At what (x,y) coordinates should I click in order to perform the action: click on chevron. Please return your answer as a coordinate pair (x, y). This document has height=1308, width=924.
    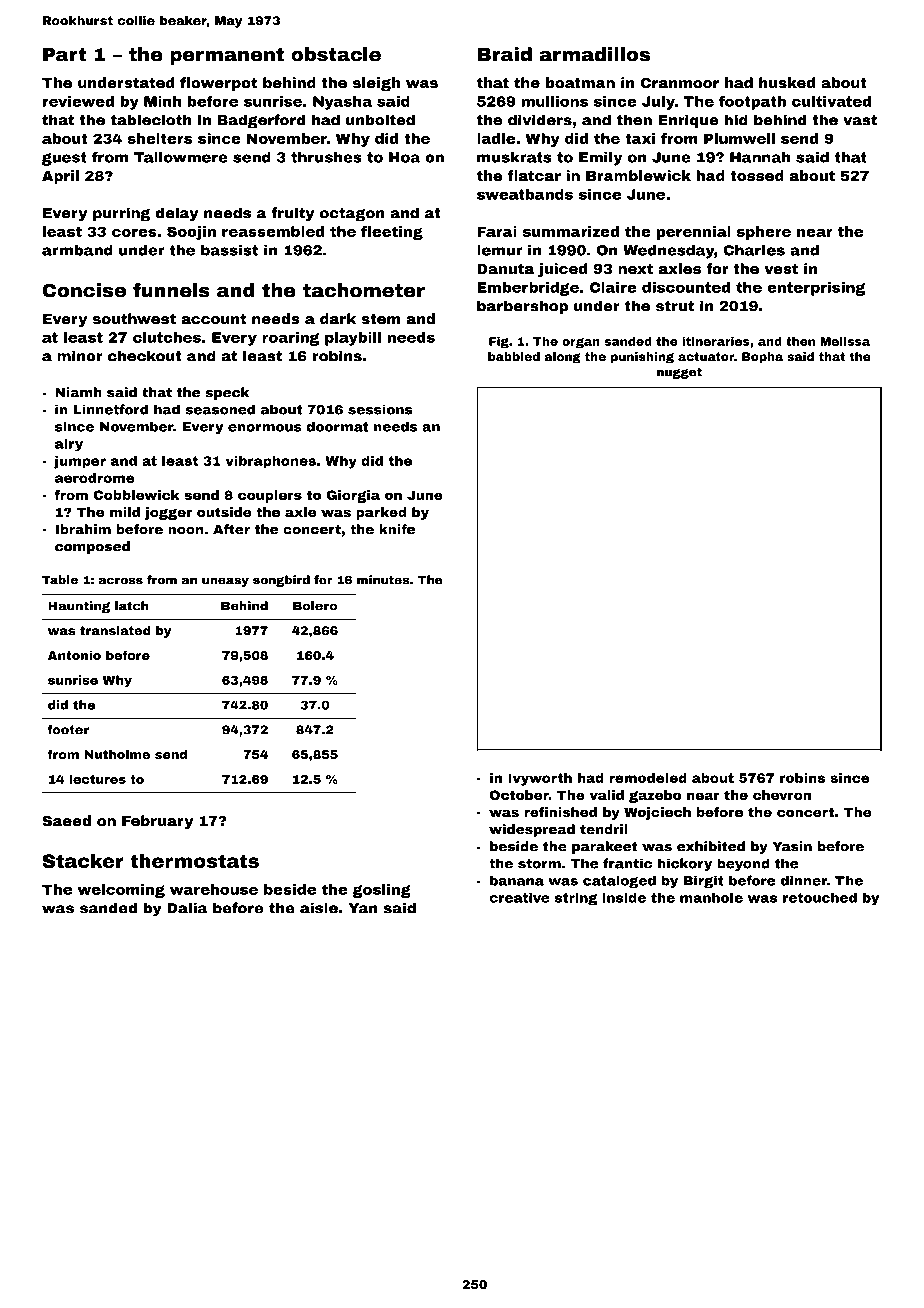
    Looking at the image, I should click on (782, 795).
